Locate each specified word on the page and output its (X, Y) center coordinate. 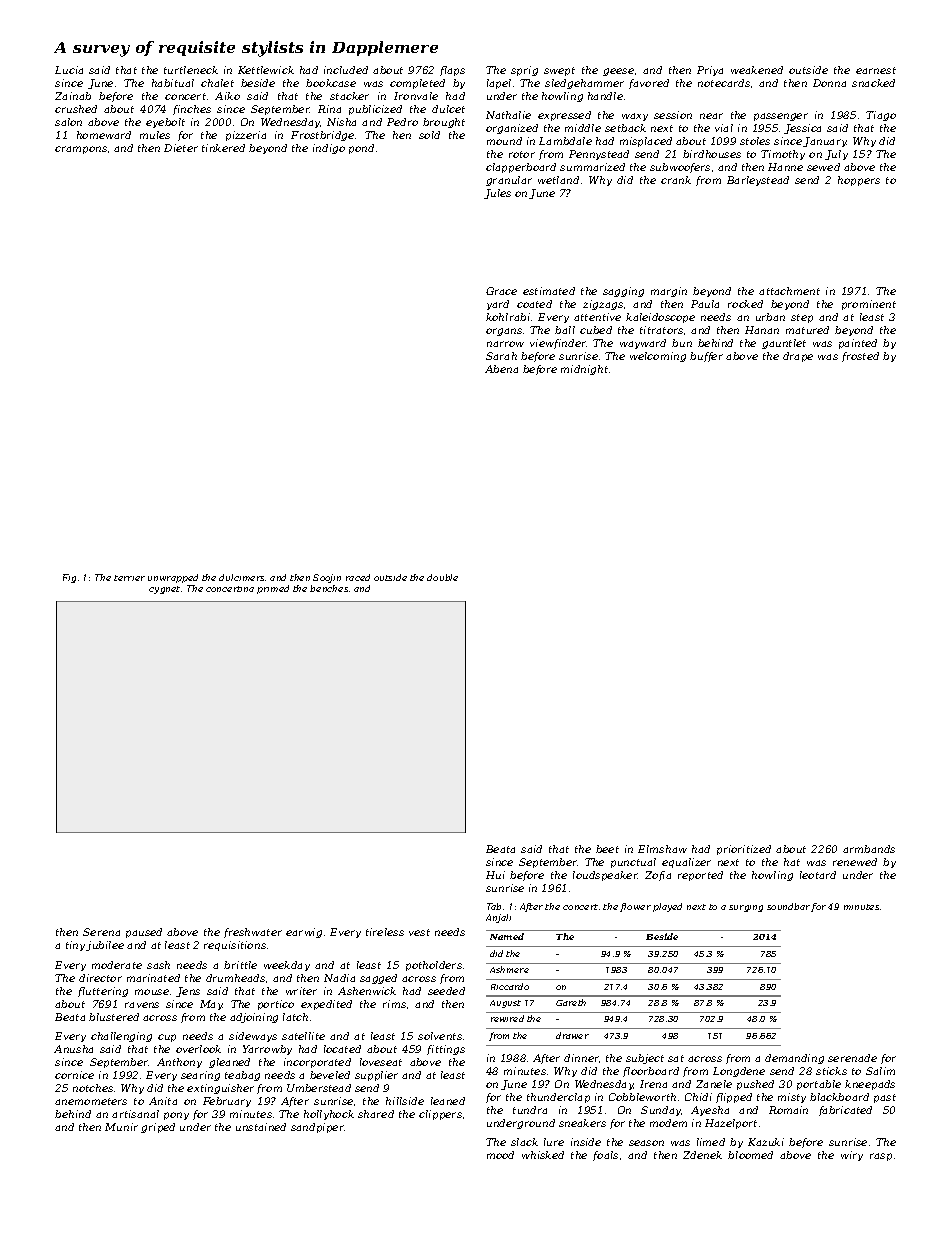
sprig (524, 71)
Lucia (69, 70)
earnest (876, 70)
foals (605, 1156)
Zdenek (702, 1155)
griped (158, 1128)
